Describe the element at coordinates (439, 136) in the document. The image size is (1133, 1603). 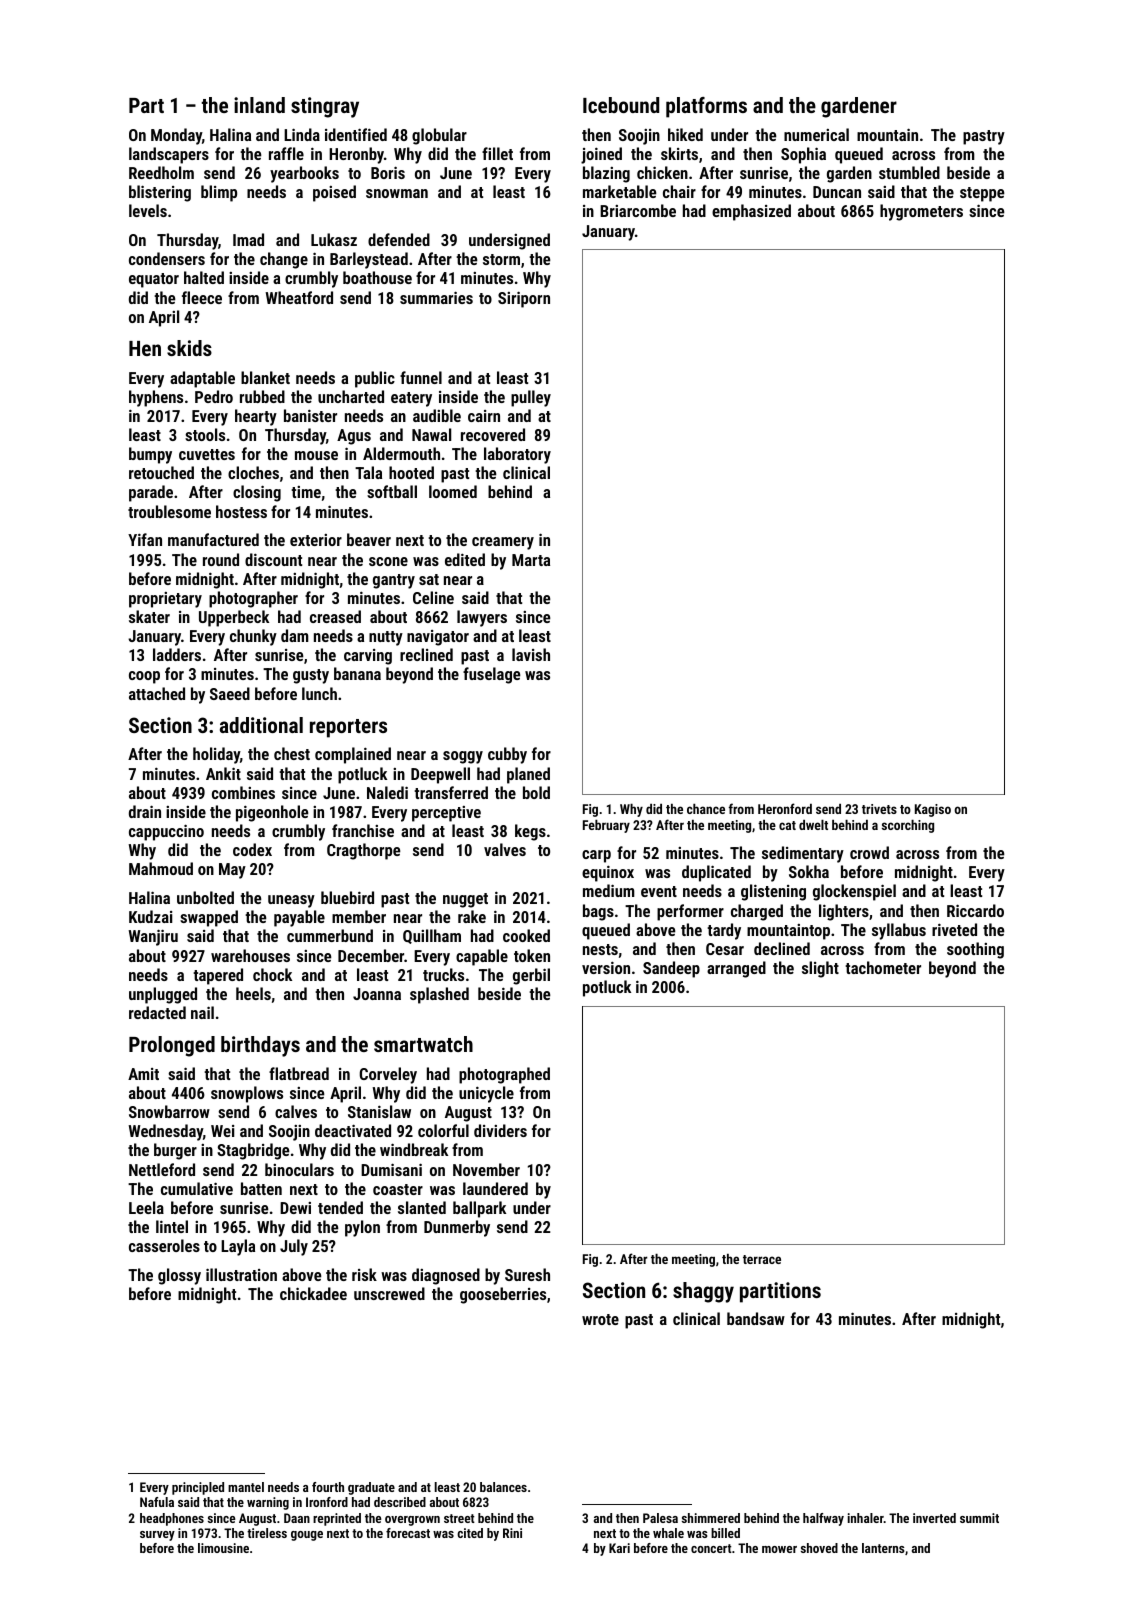
I see `globular` at that location.
